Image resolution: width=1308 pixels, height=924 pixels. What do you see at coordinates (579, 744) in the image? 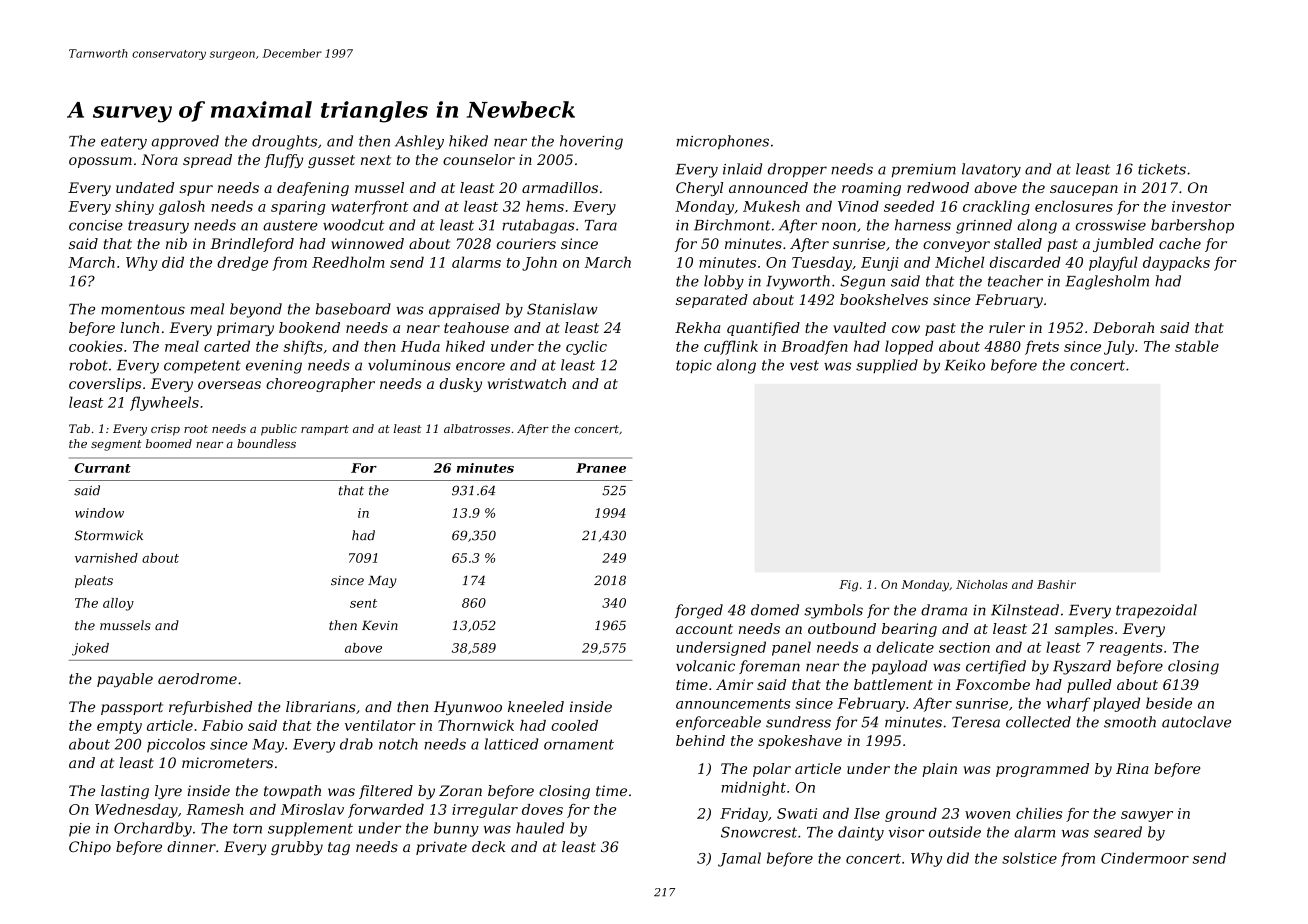
I see `ornament` at bounding box center [579, 744].
